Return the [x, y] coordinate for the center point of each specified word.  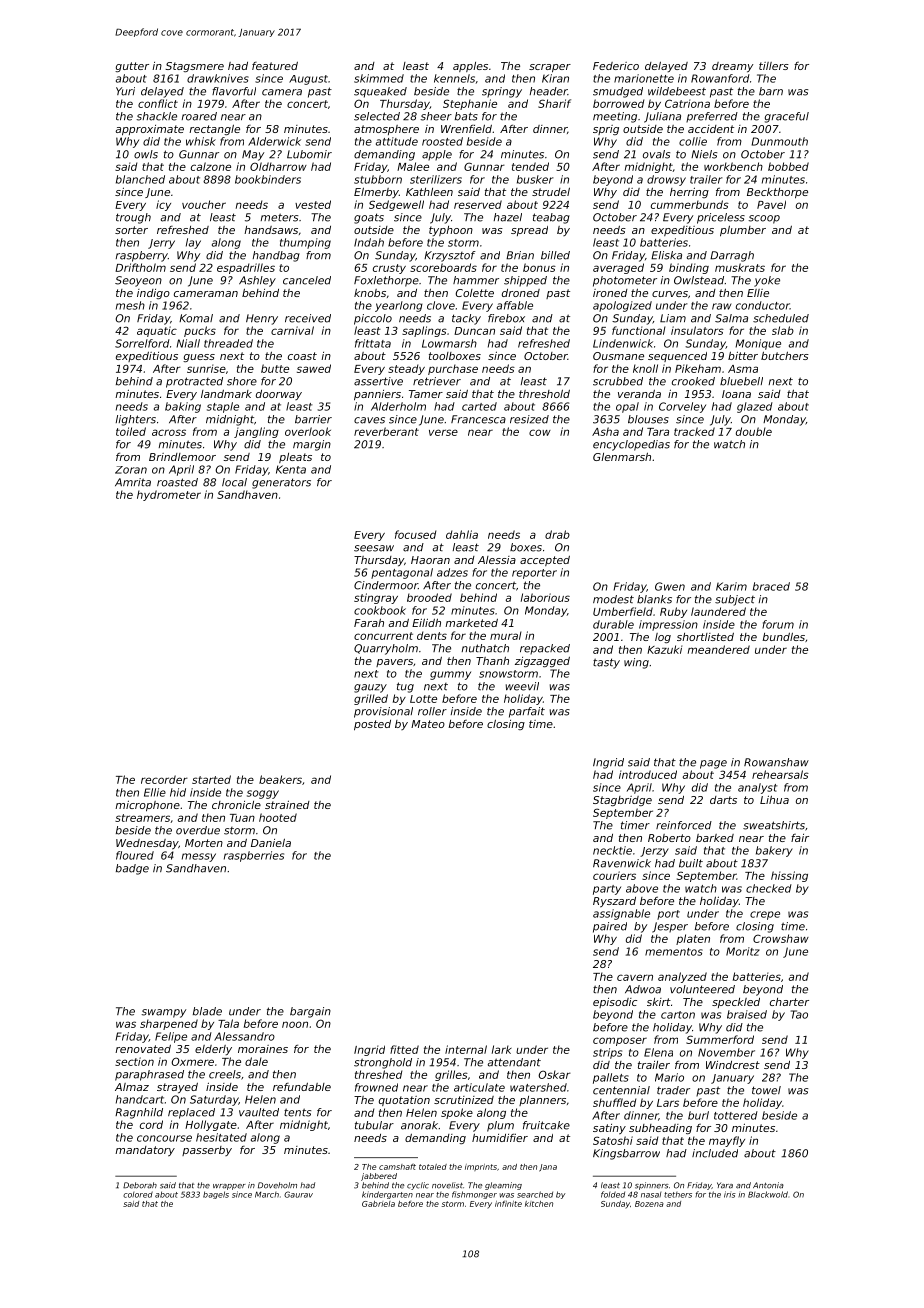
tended [530, 166]
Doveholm [277, 1185]
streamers [142, 818]
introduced [648, 774]
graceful [787, 117]
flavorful [234, 91]
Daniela [271, 842]
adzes [452, 572]
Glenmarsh [622, 456]
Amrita [133, 482]
